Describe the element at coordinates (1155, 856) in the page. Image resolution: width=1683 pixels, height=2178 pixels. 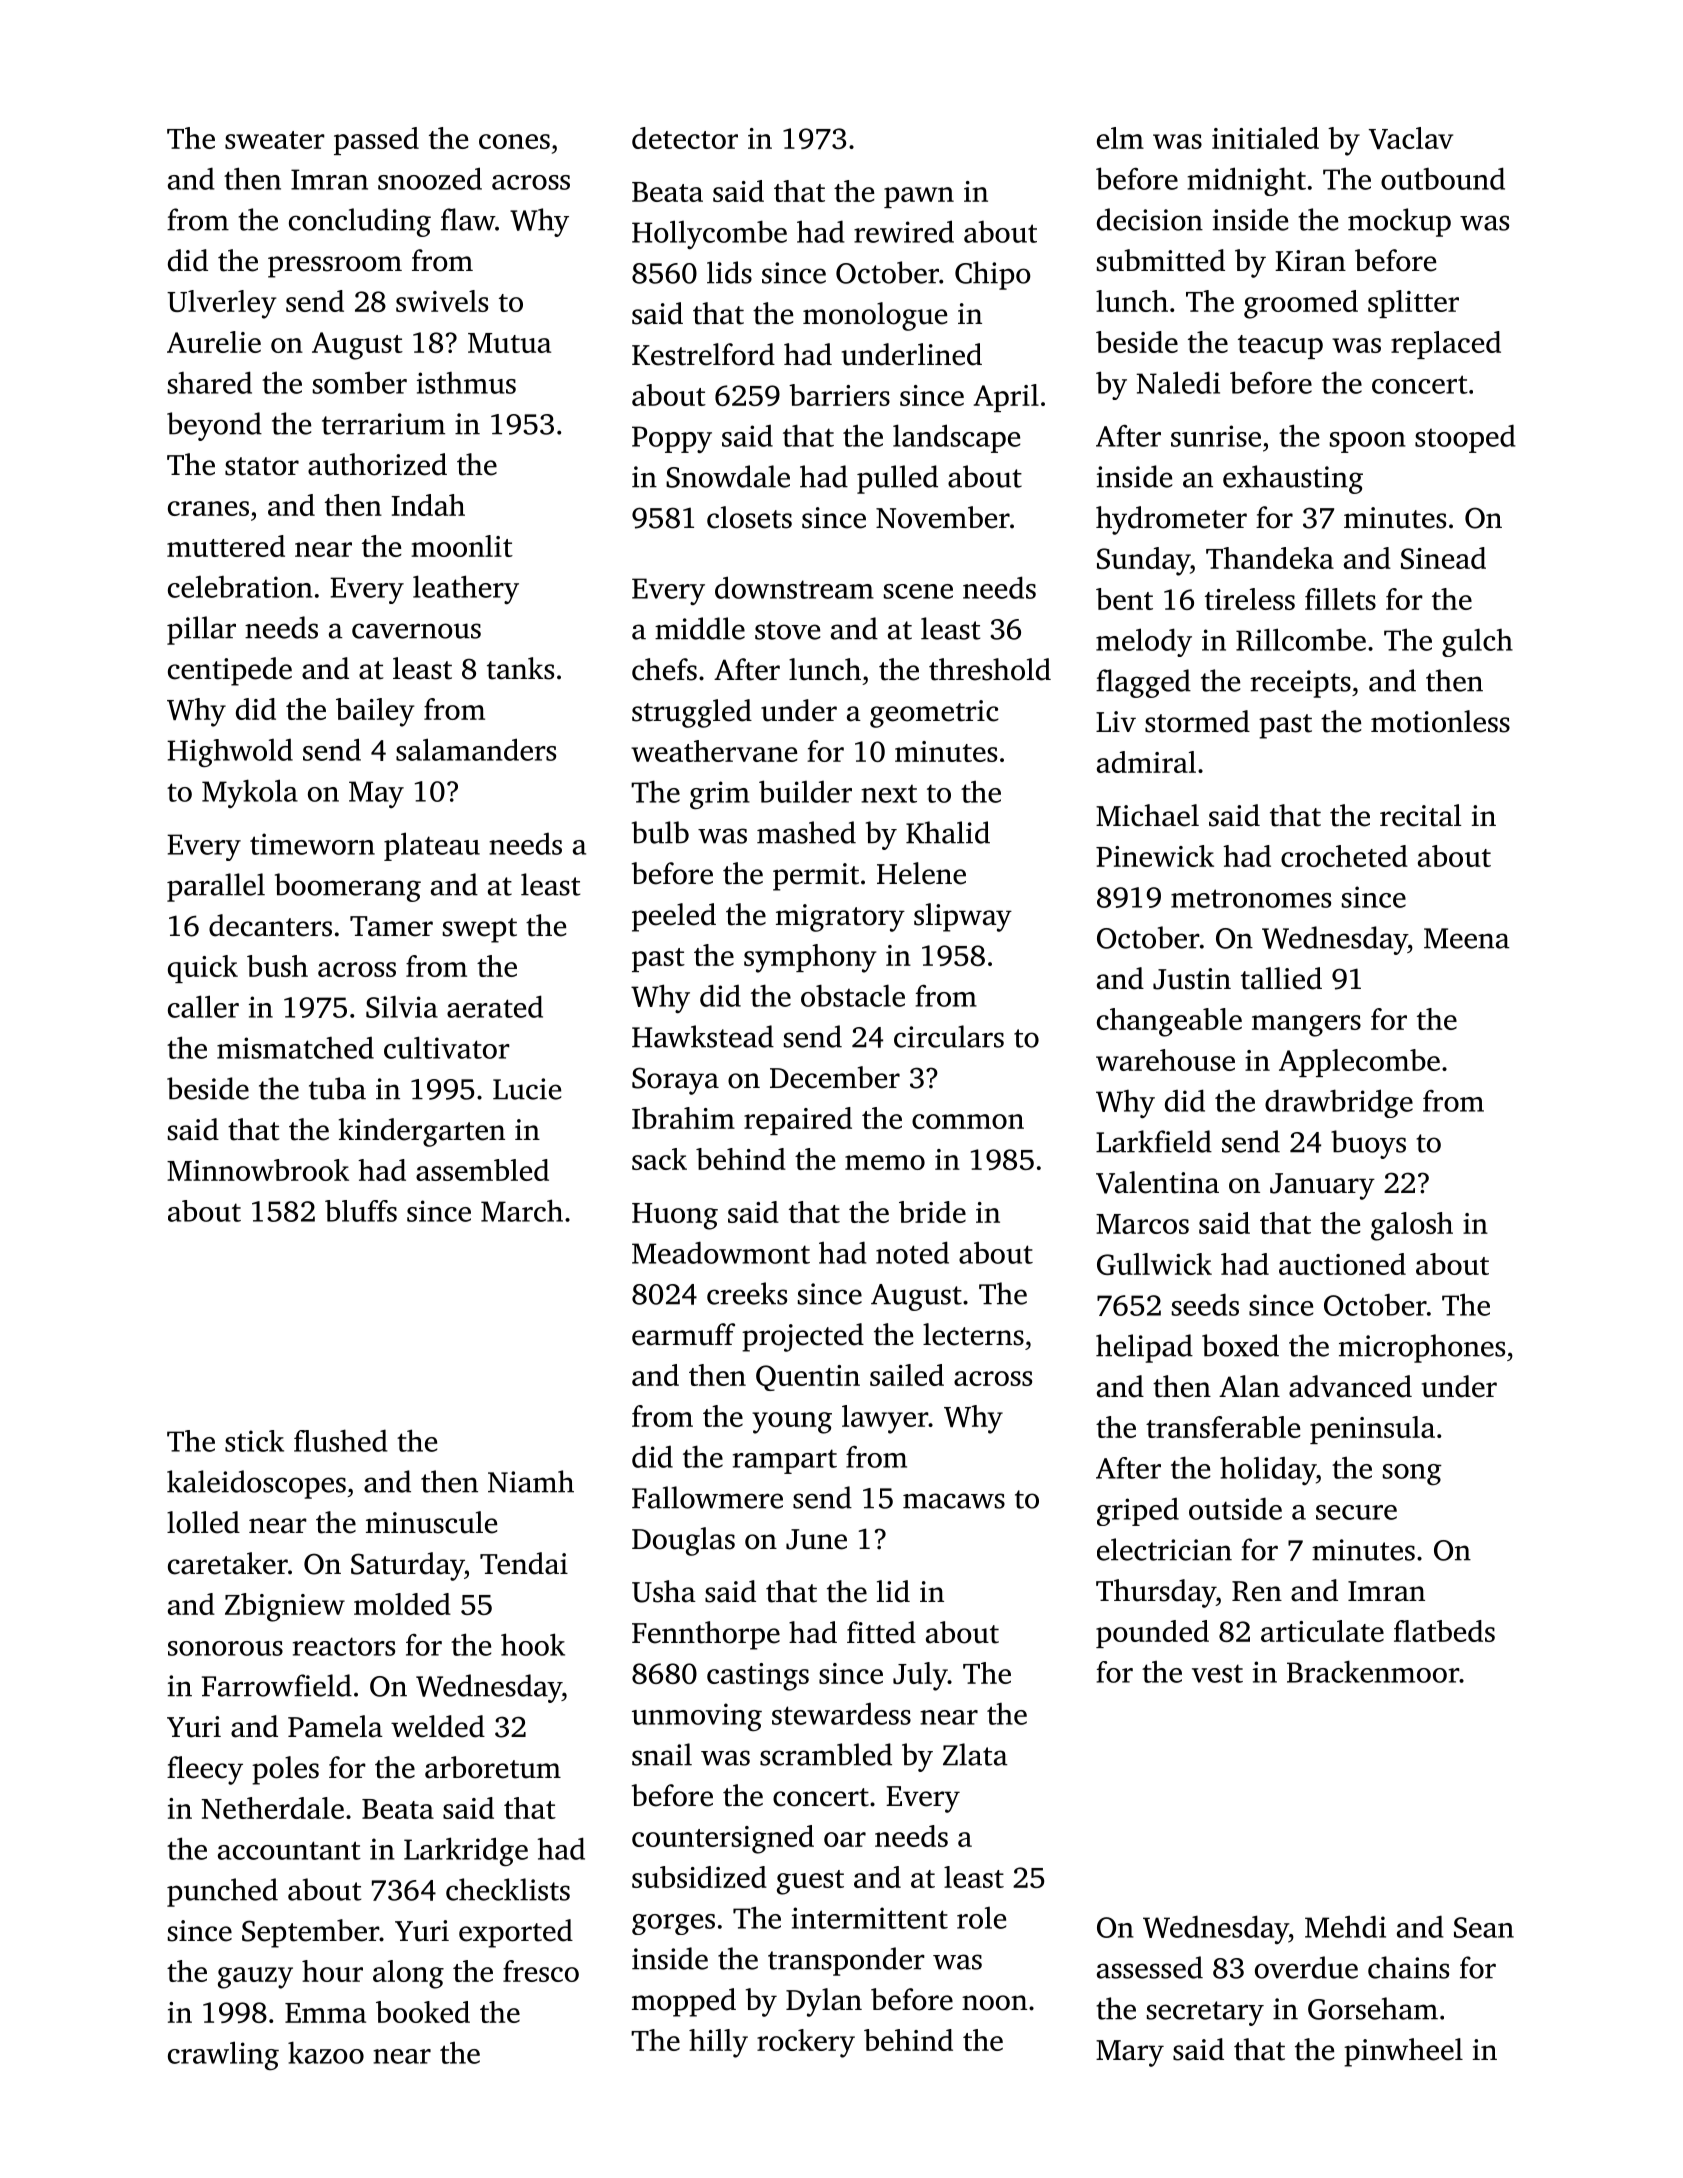
I see `Pinewick` at that location.
